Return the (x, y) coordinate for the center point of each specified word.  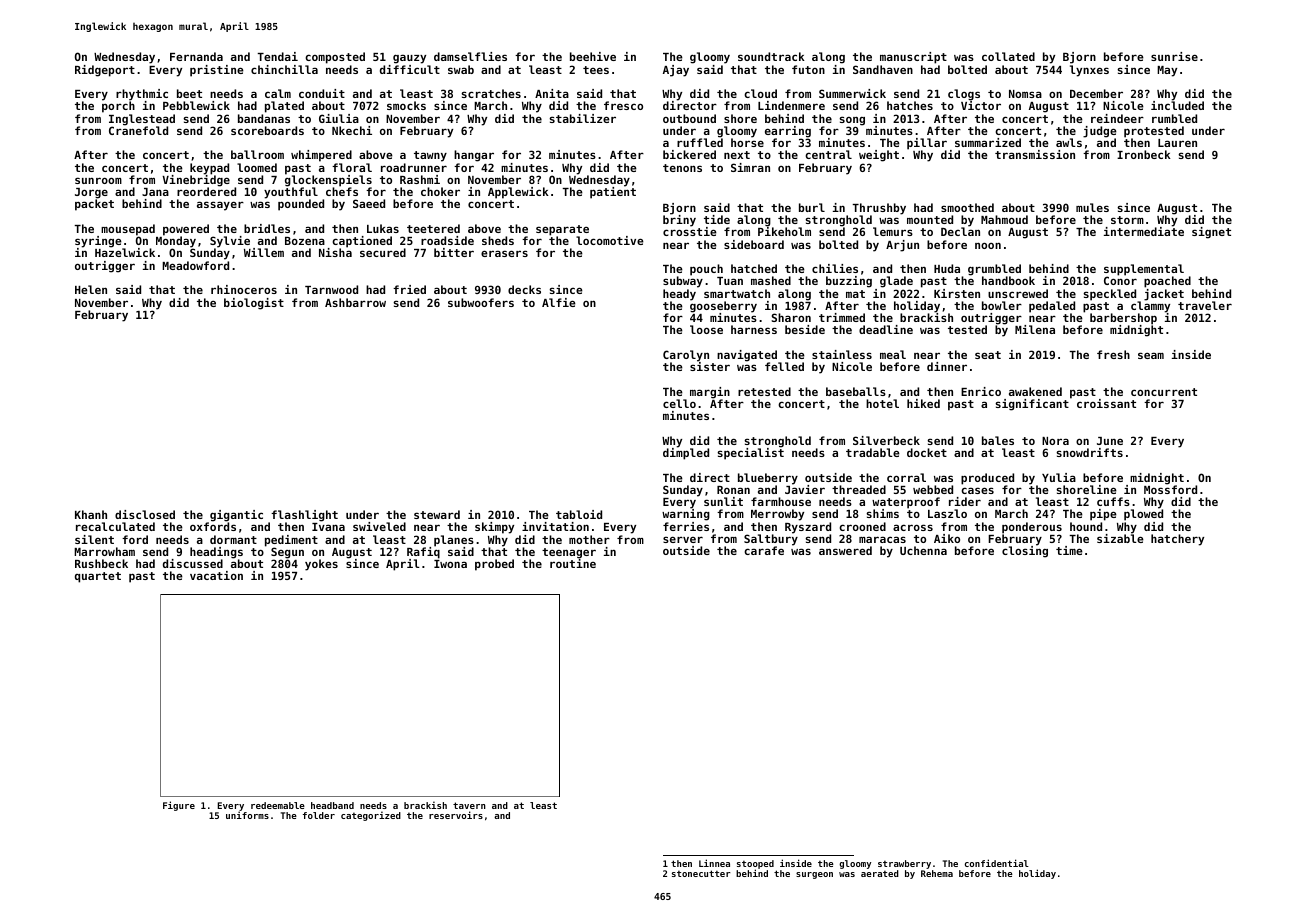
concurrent (1164, 392)
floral (352, 167)
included (1177, 105)
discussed (193, 563)
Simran (750, 167)
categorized (371, 816)
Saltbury (771, 540)
